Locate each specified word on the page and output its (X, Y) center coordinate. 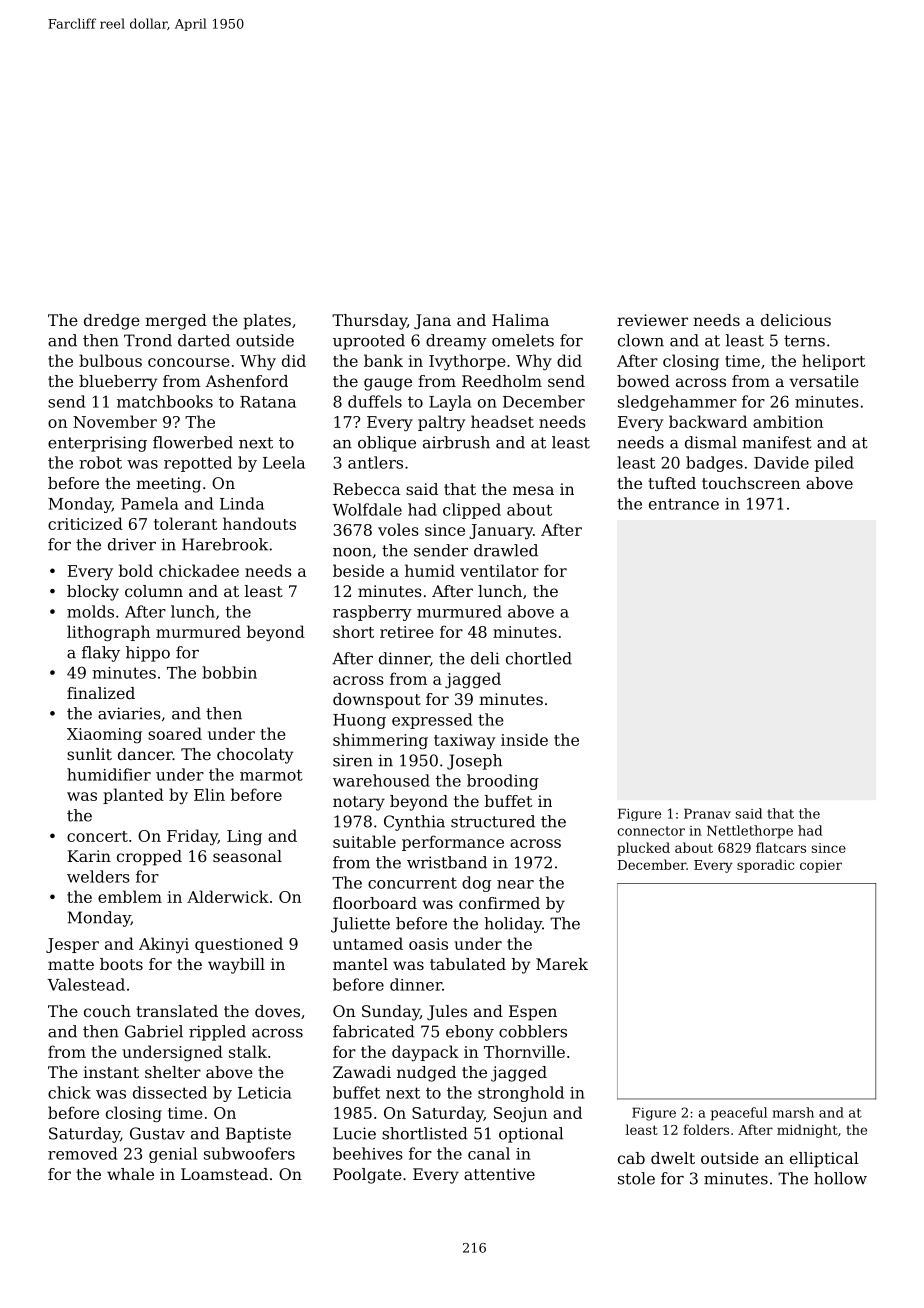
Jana (432, 322)
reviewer (652, 320)
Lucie (354, 1133)
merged (176, 322)
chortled (539, 658)
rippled (217, 1033)
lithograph (108, 633)
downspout (377, 701)
